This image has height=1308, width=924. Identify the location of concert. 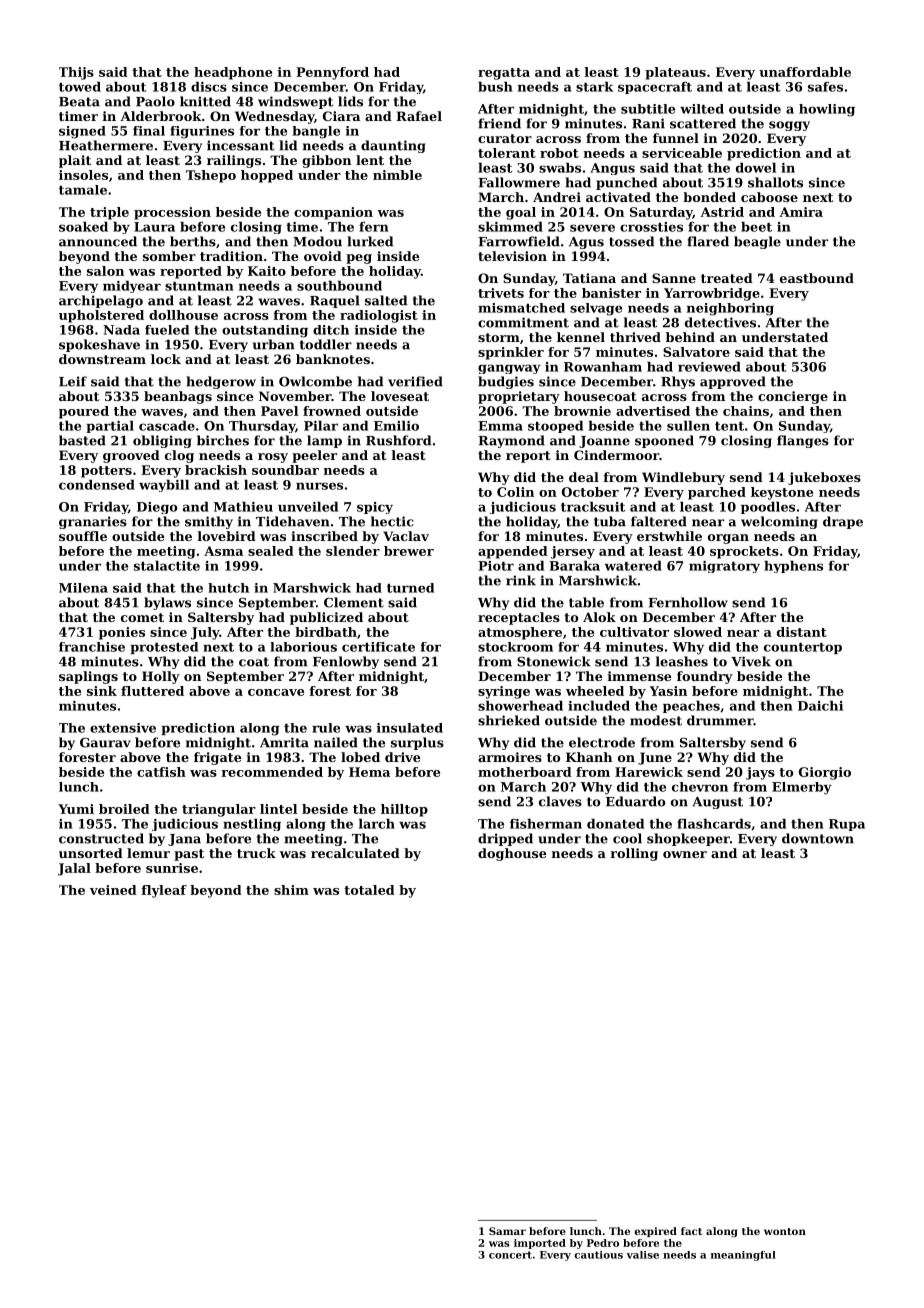
(510, 1255).
